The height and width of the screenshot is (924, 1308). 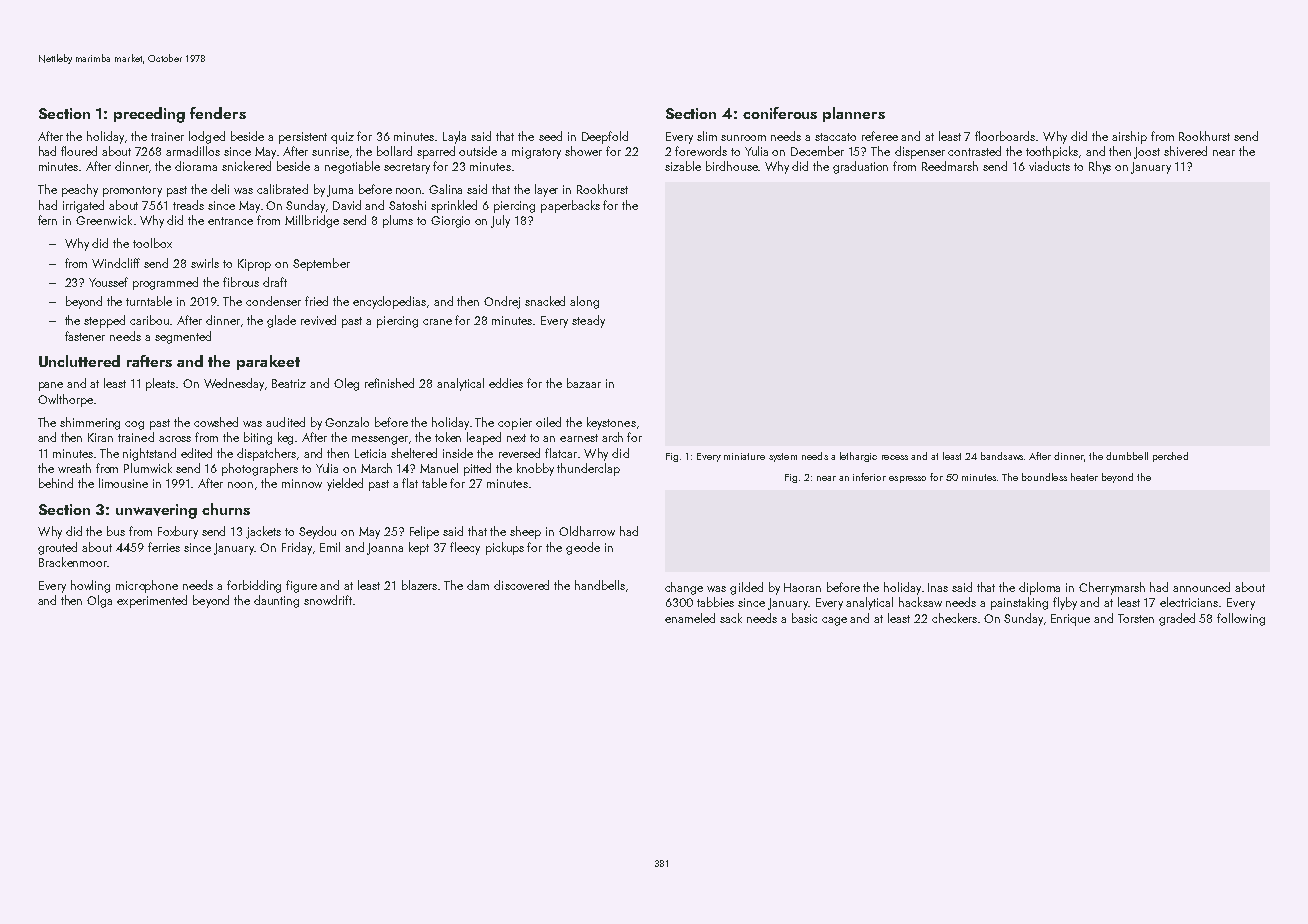 I want to click on Seydou, so click(x=317, y=532).
